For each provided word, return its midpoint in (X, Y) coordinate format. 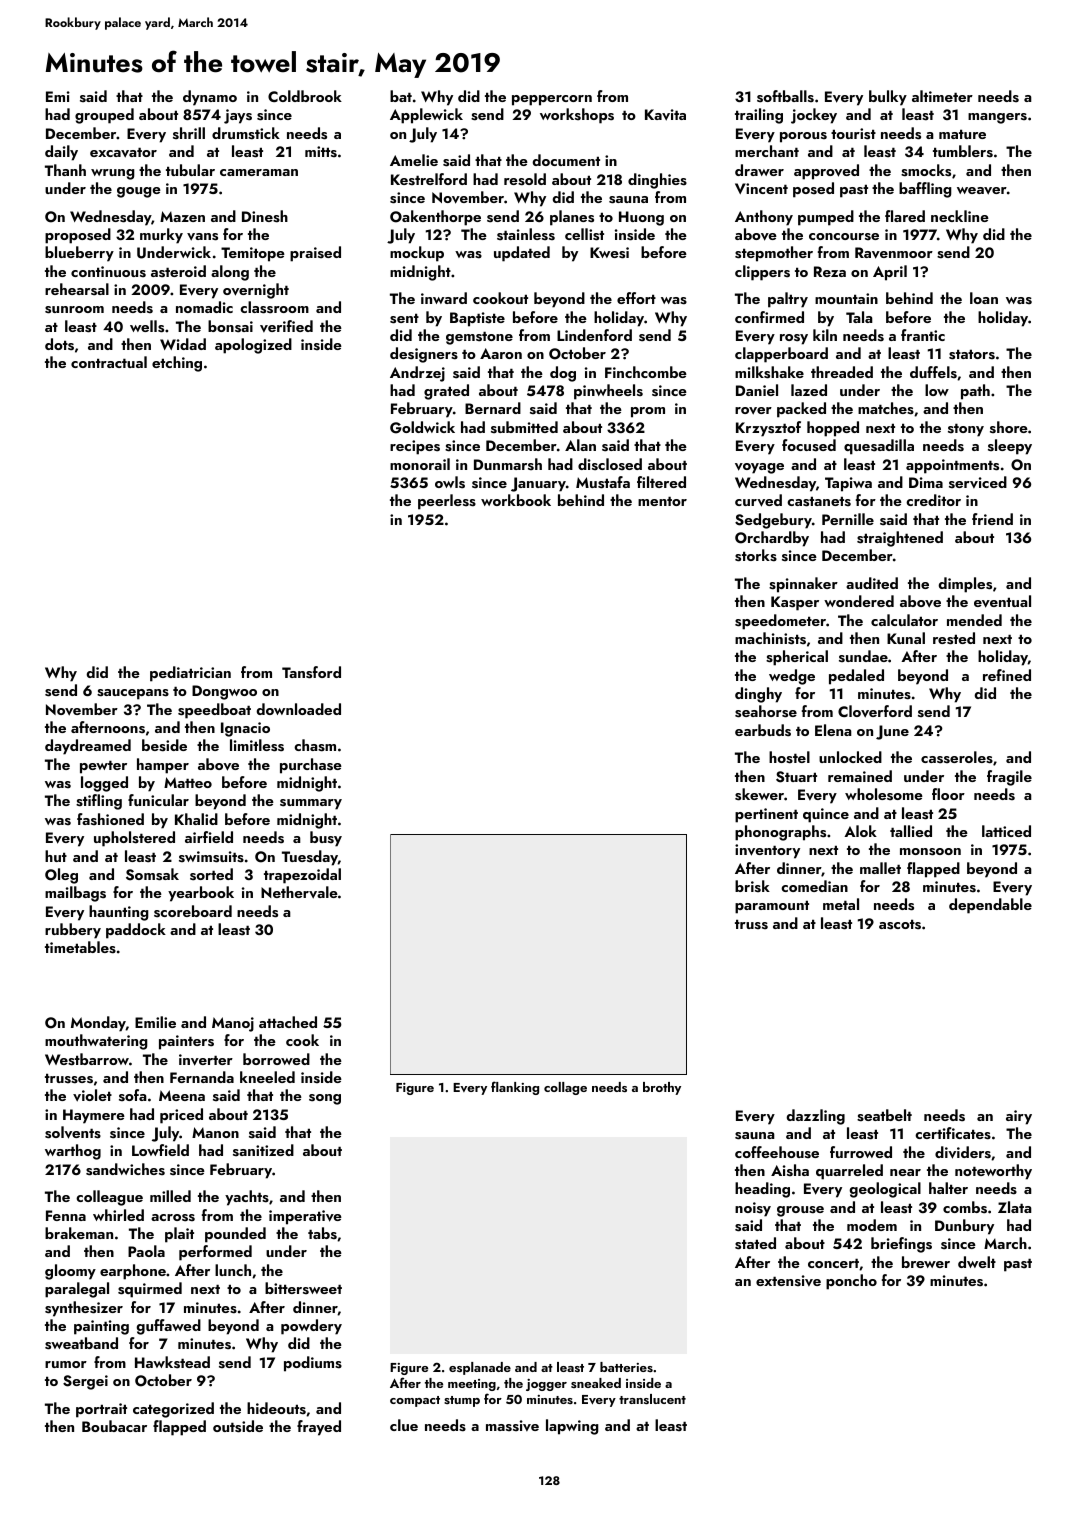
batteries (626, 1367)
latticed (1006, 831)
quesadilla (879, 447)
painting (101, 1327)
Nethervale (299, 892)
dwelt (977, 1262)
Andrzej (417, 374)
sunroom (74, 310)
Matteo (188, 782)
